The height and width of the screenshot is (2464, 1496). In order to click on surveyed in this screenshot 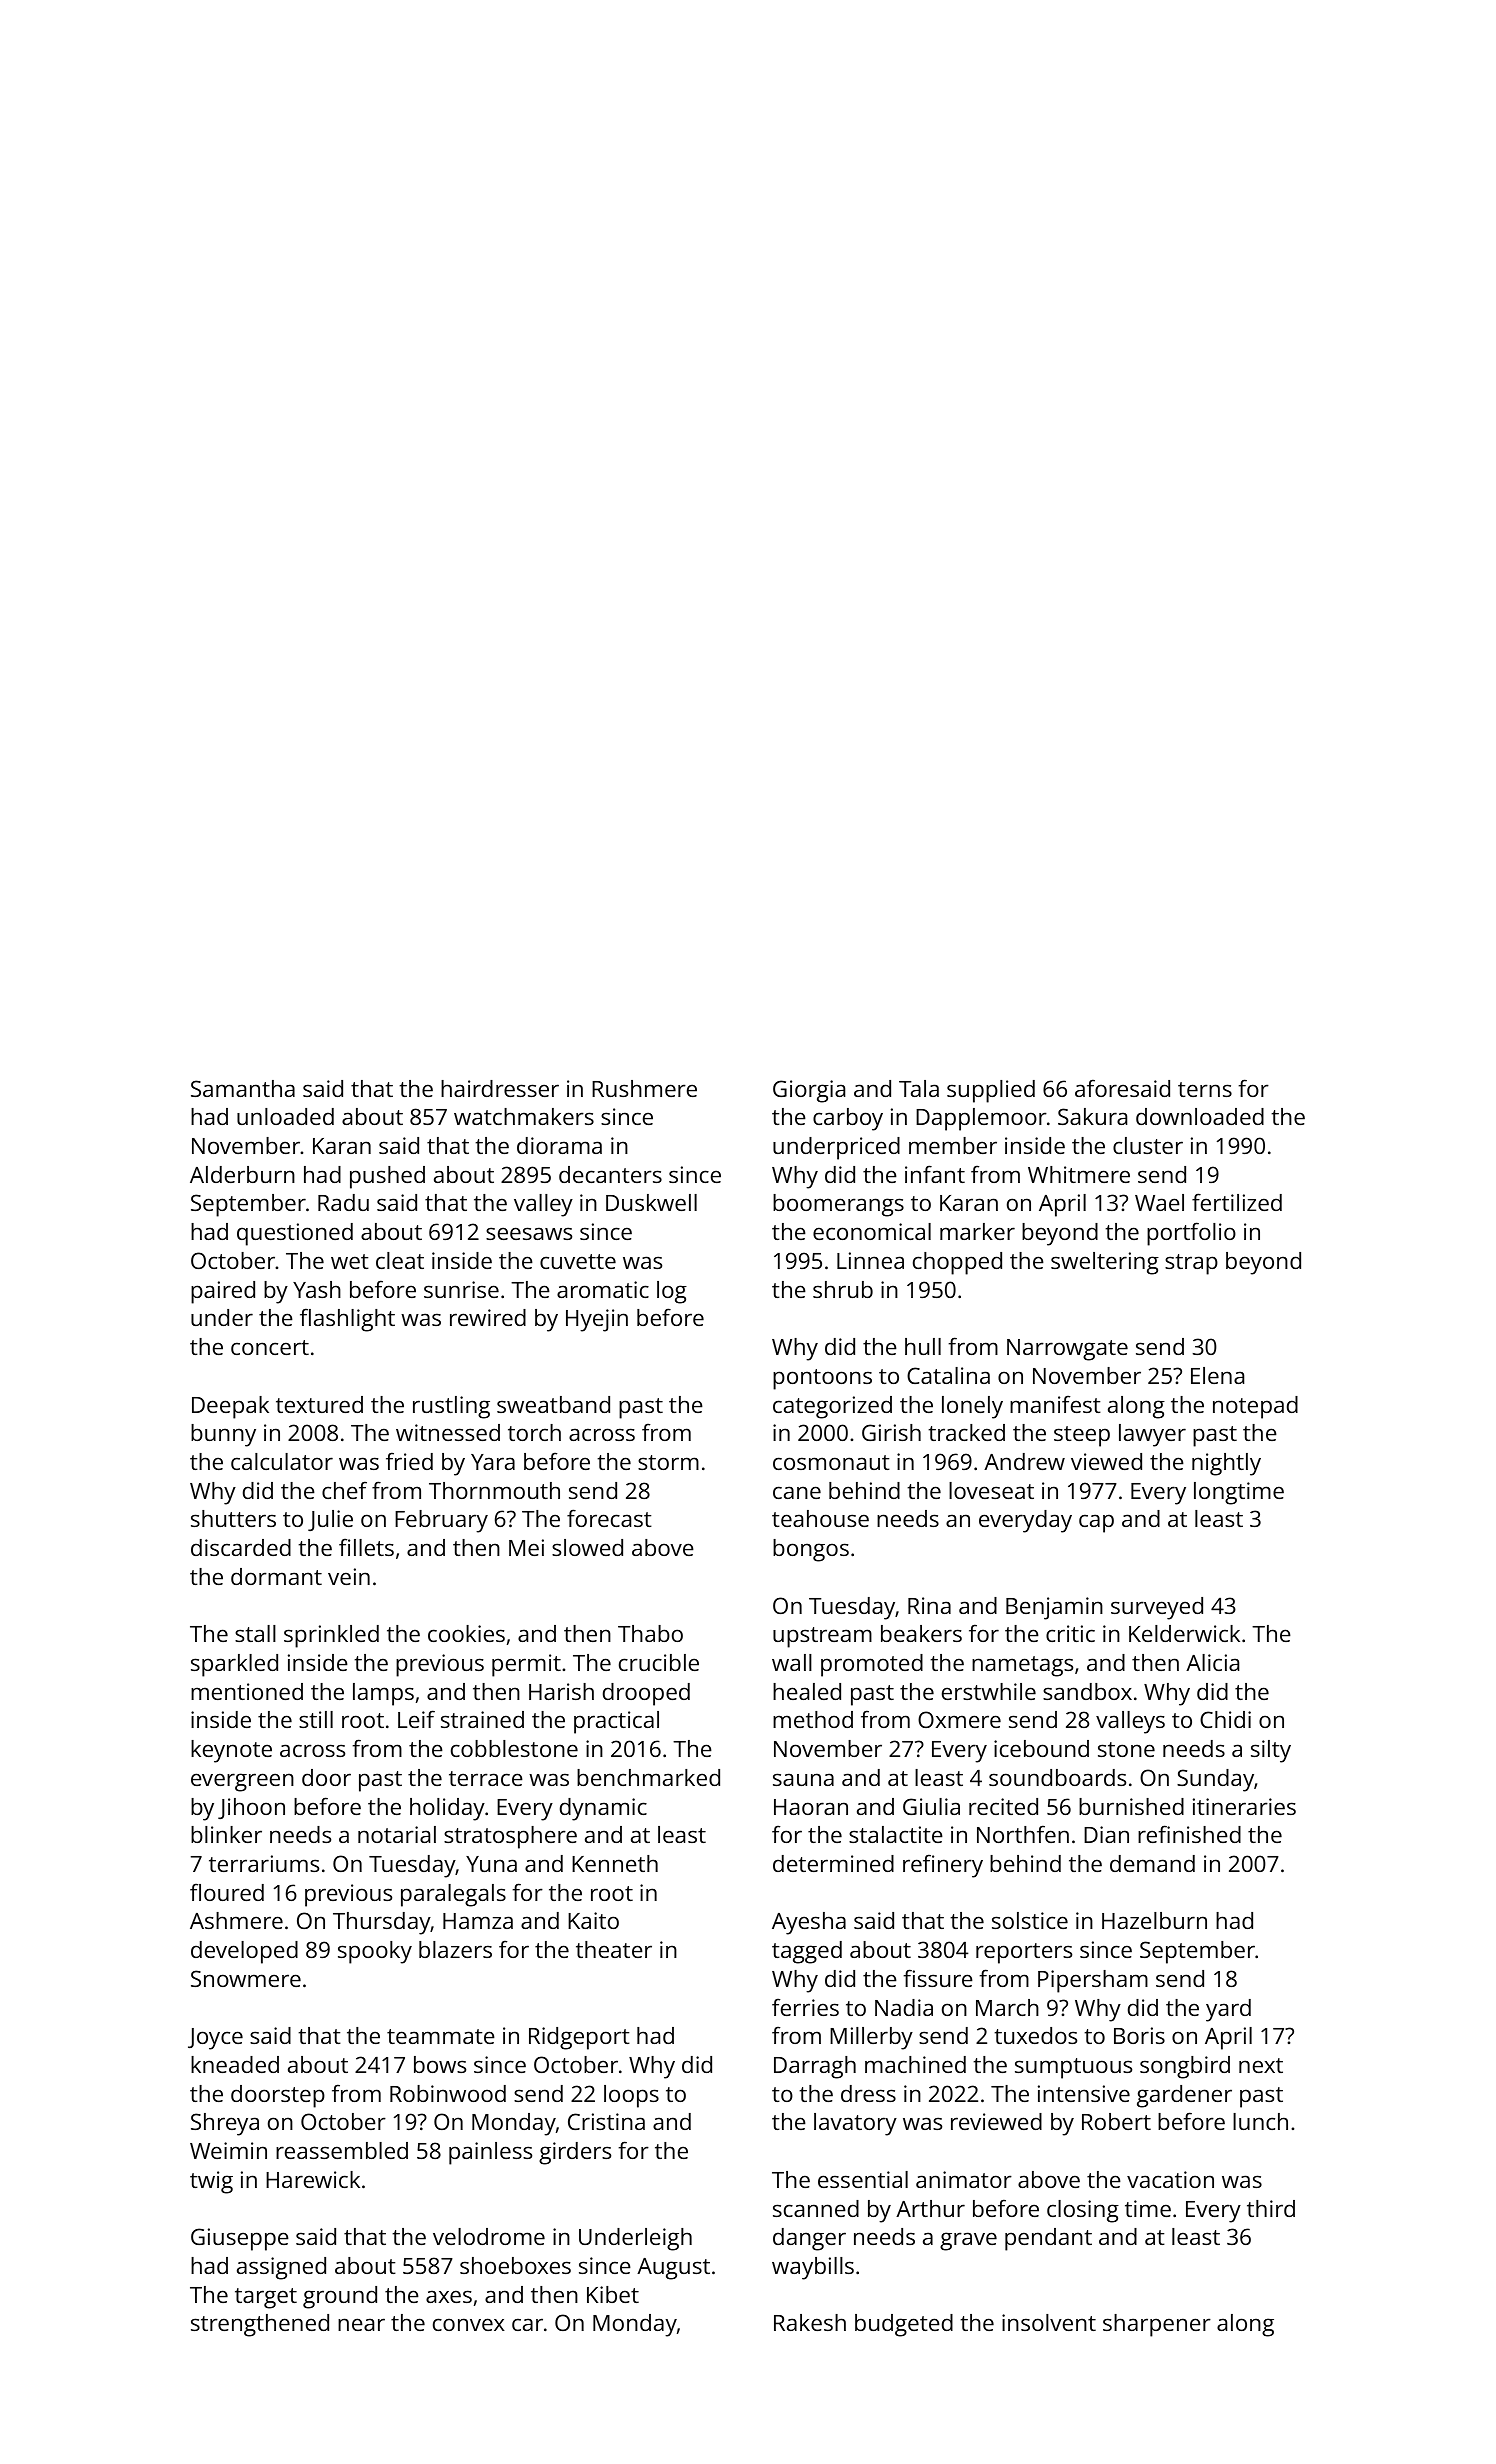, I will do `click(1157, 1608)`.
